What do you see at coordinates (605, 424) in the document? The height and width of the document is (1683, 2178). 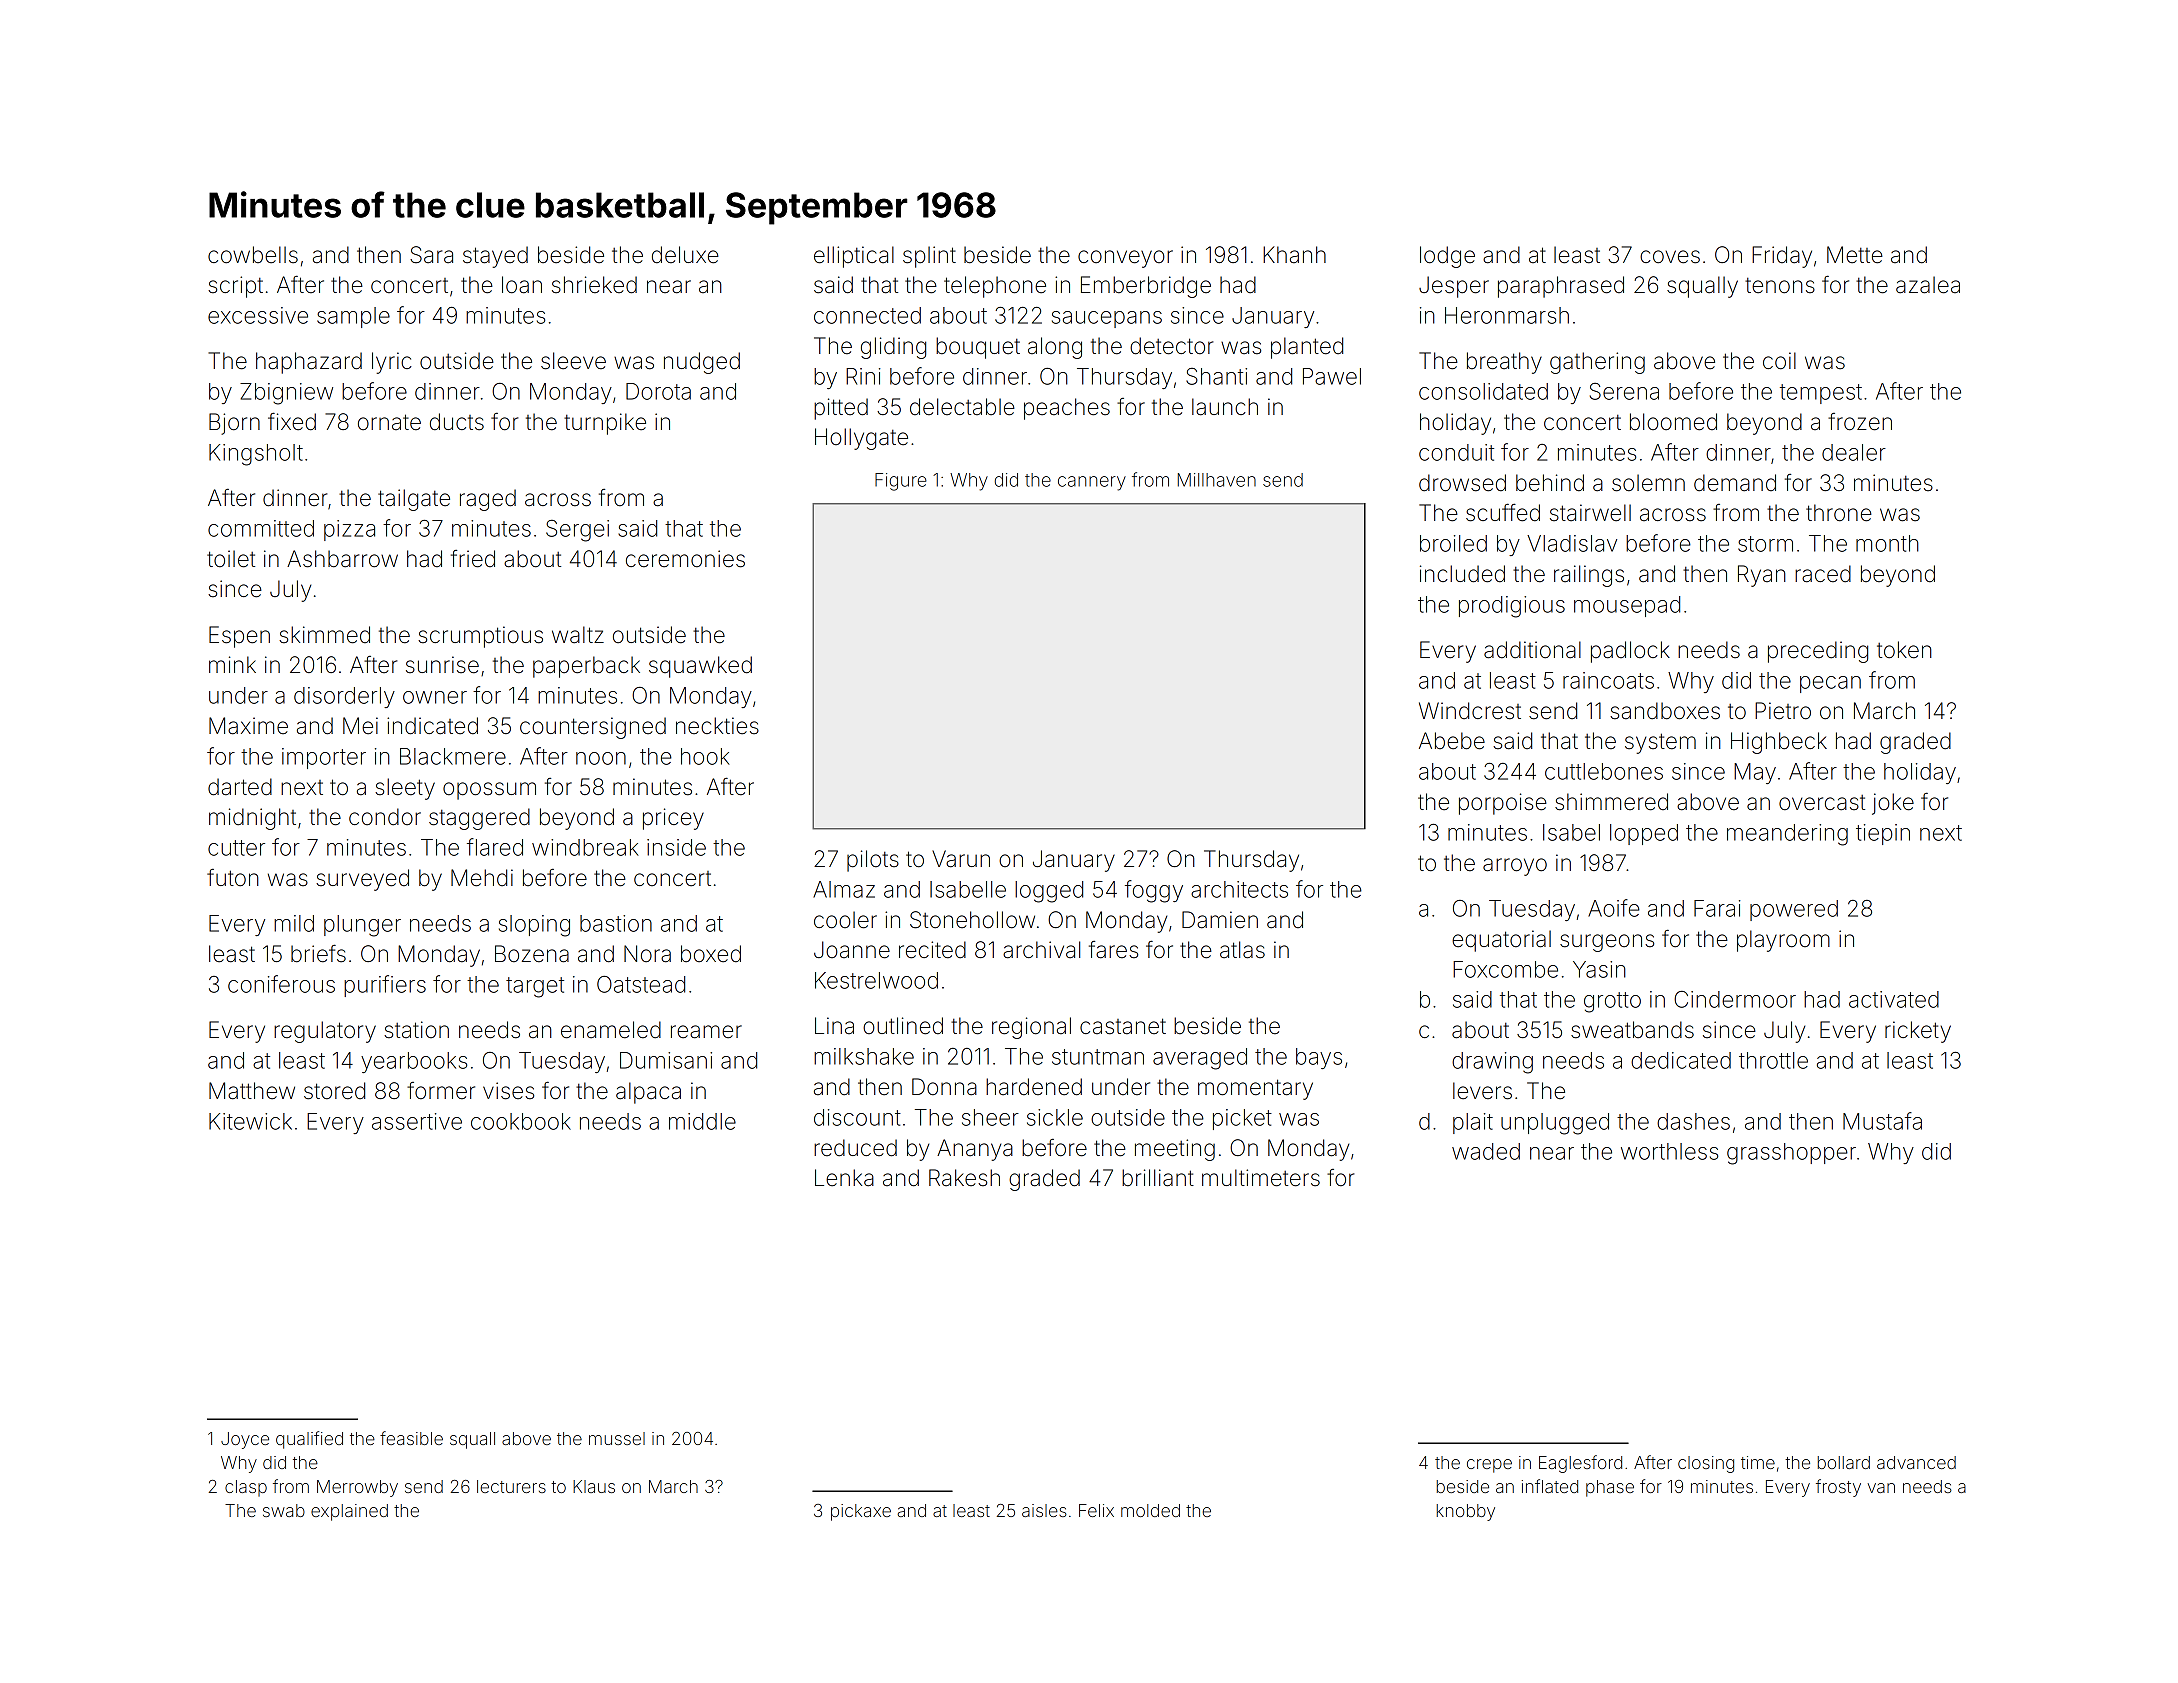 I see `turnpike` at bounding box center [605, 424].
